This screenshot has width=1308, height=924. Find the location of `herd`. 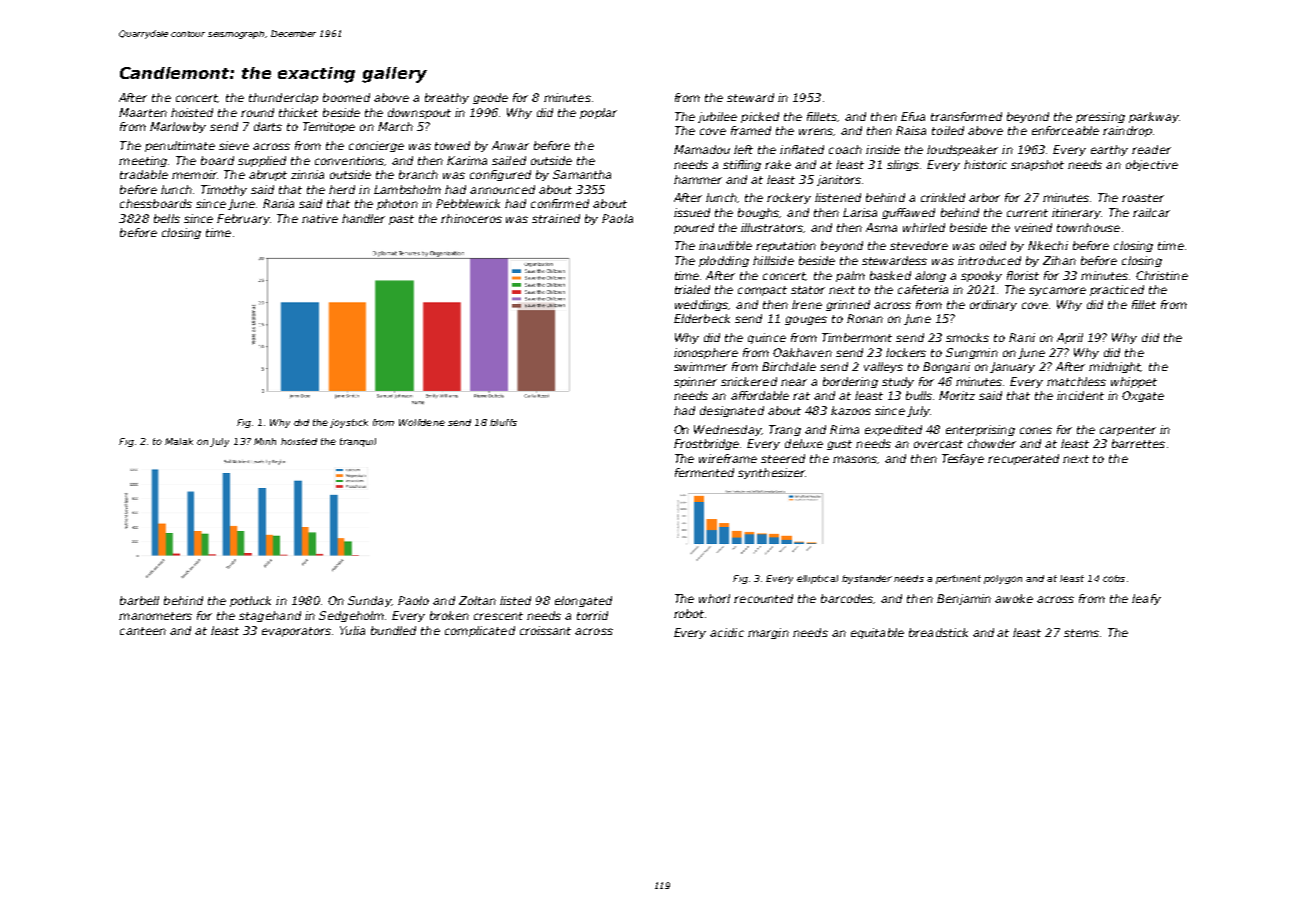

herd is located at coordinates (342, 189).
